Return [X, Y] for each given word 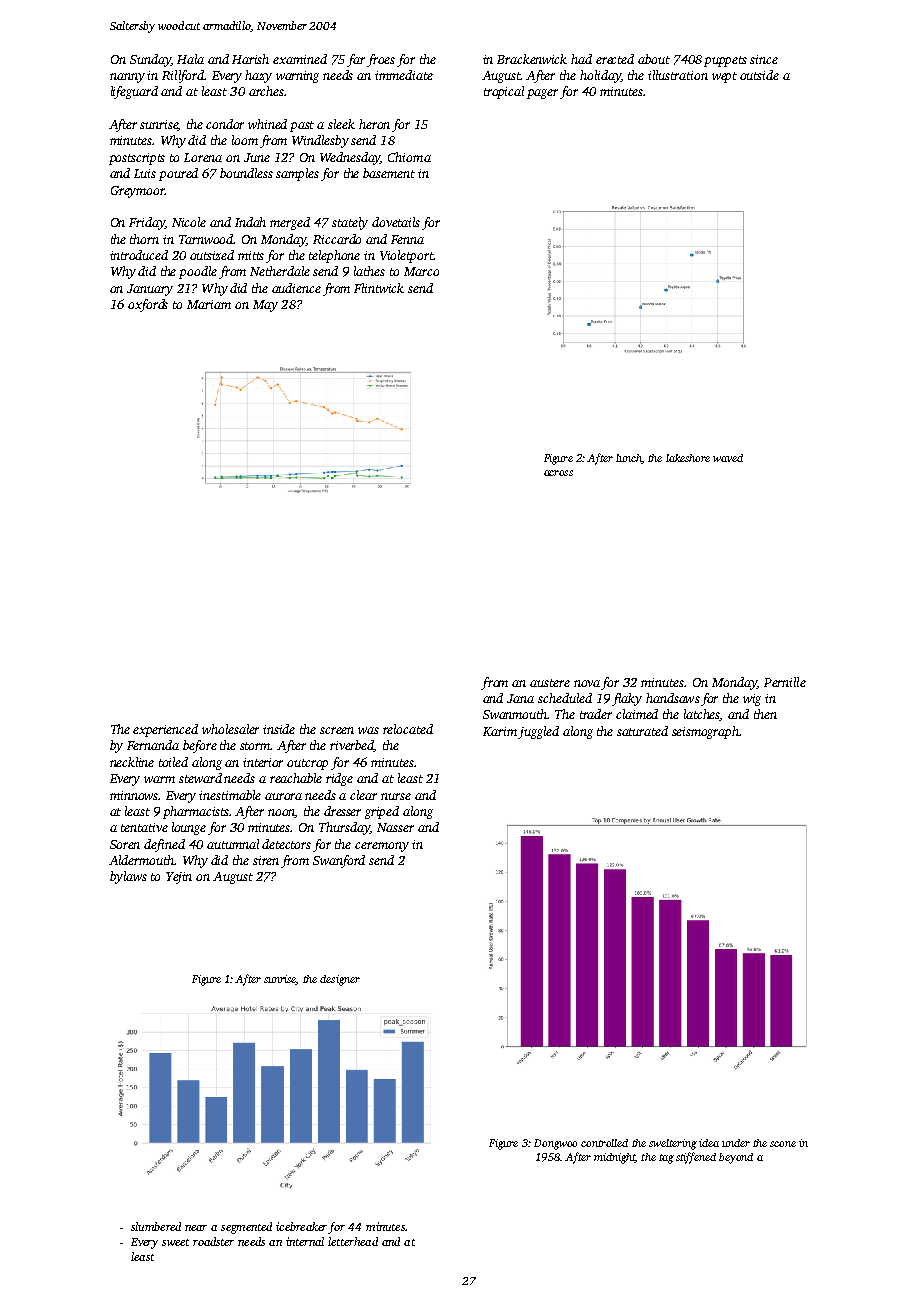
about [654, 59]
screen [337, 730]
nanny [127, 78]
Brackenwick [532, 59]
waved [728, 458]
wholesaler [230, 729]
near [196, 1228]
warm [159, 779]
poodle [198, 272]
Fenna [407, 239]
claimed [637, 714]
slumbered [156, 1226]
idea [709, 1143]
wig [752, 700]
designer [340, 980]
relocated [408, 729]
